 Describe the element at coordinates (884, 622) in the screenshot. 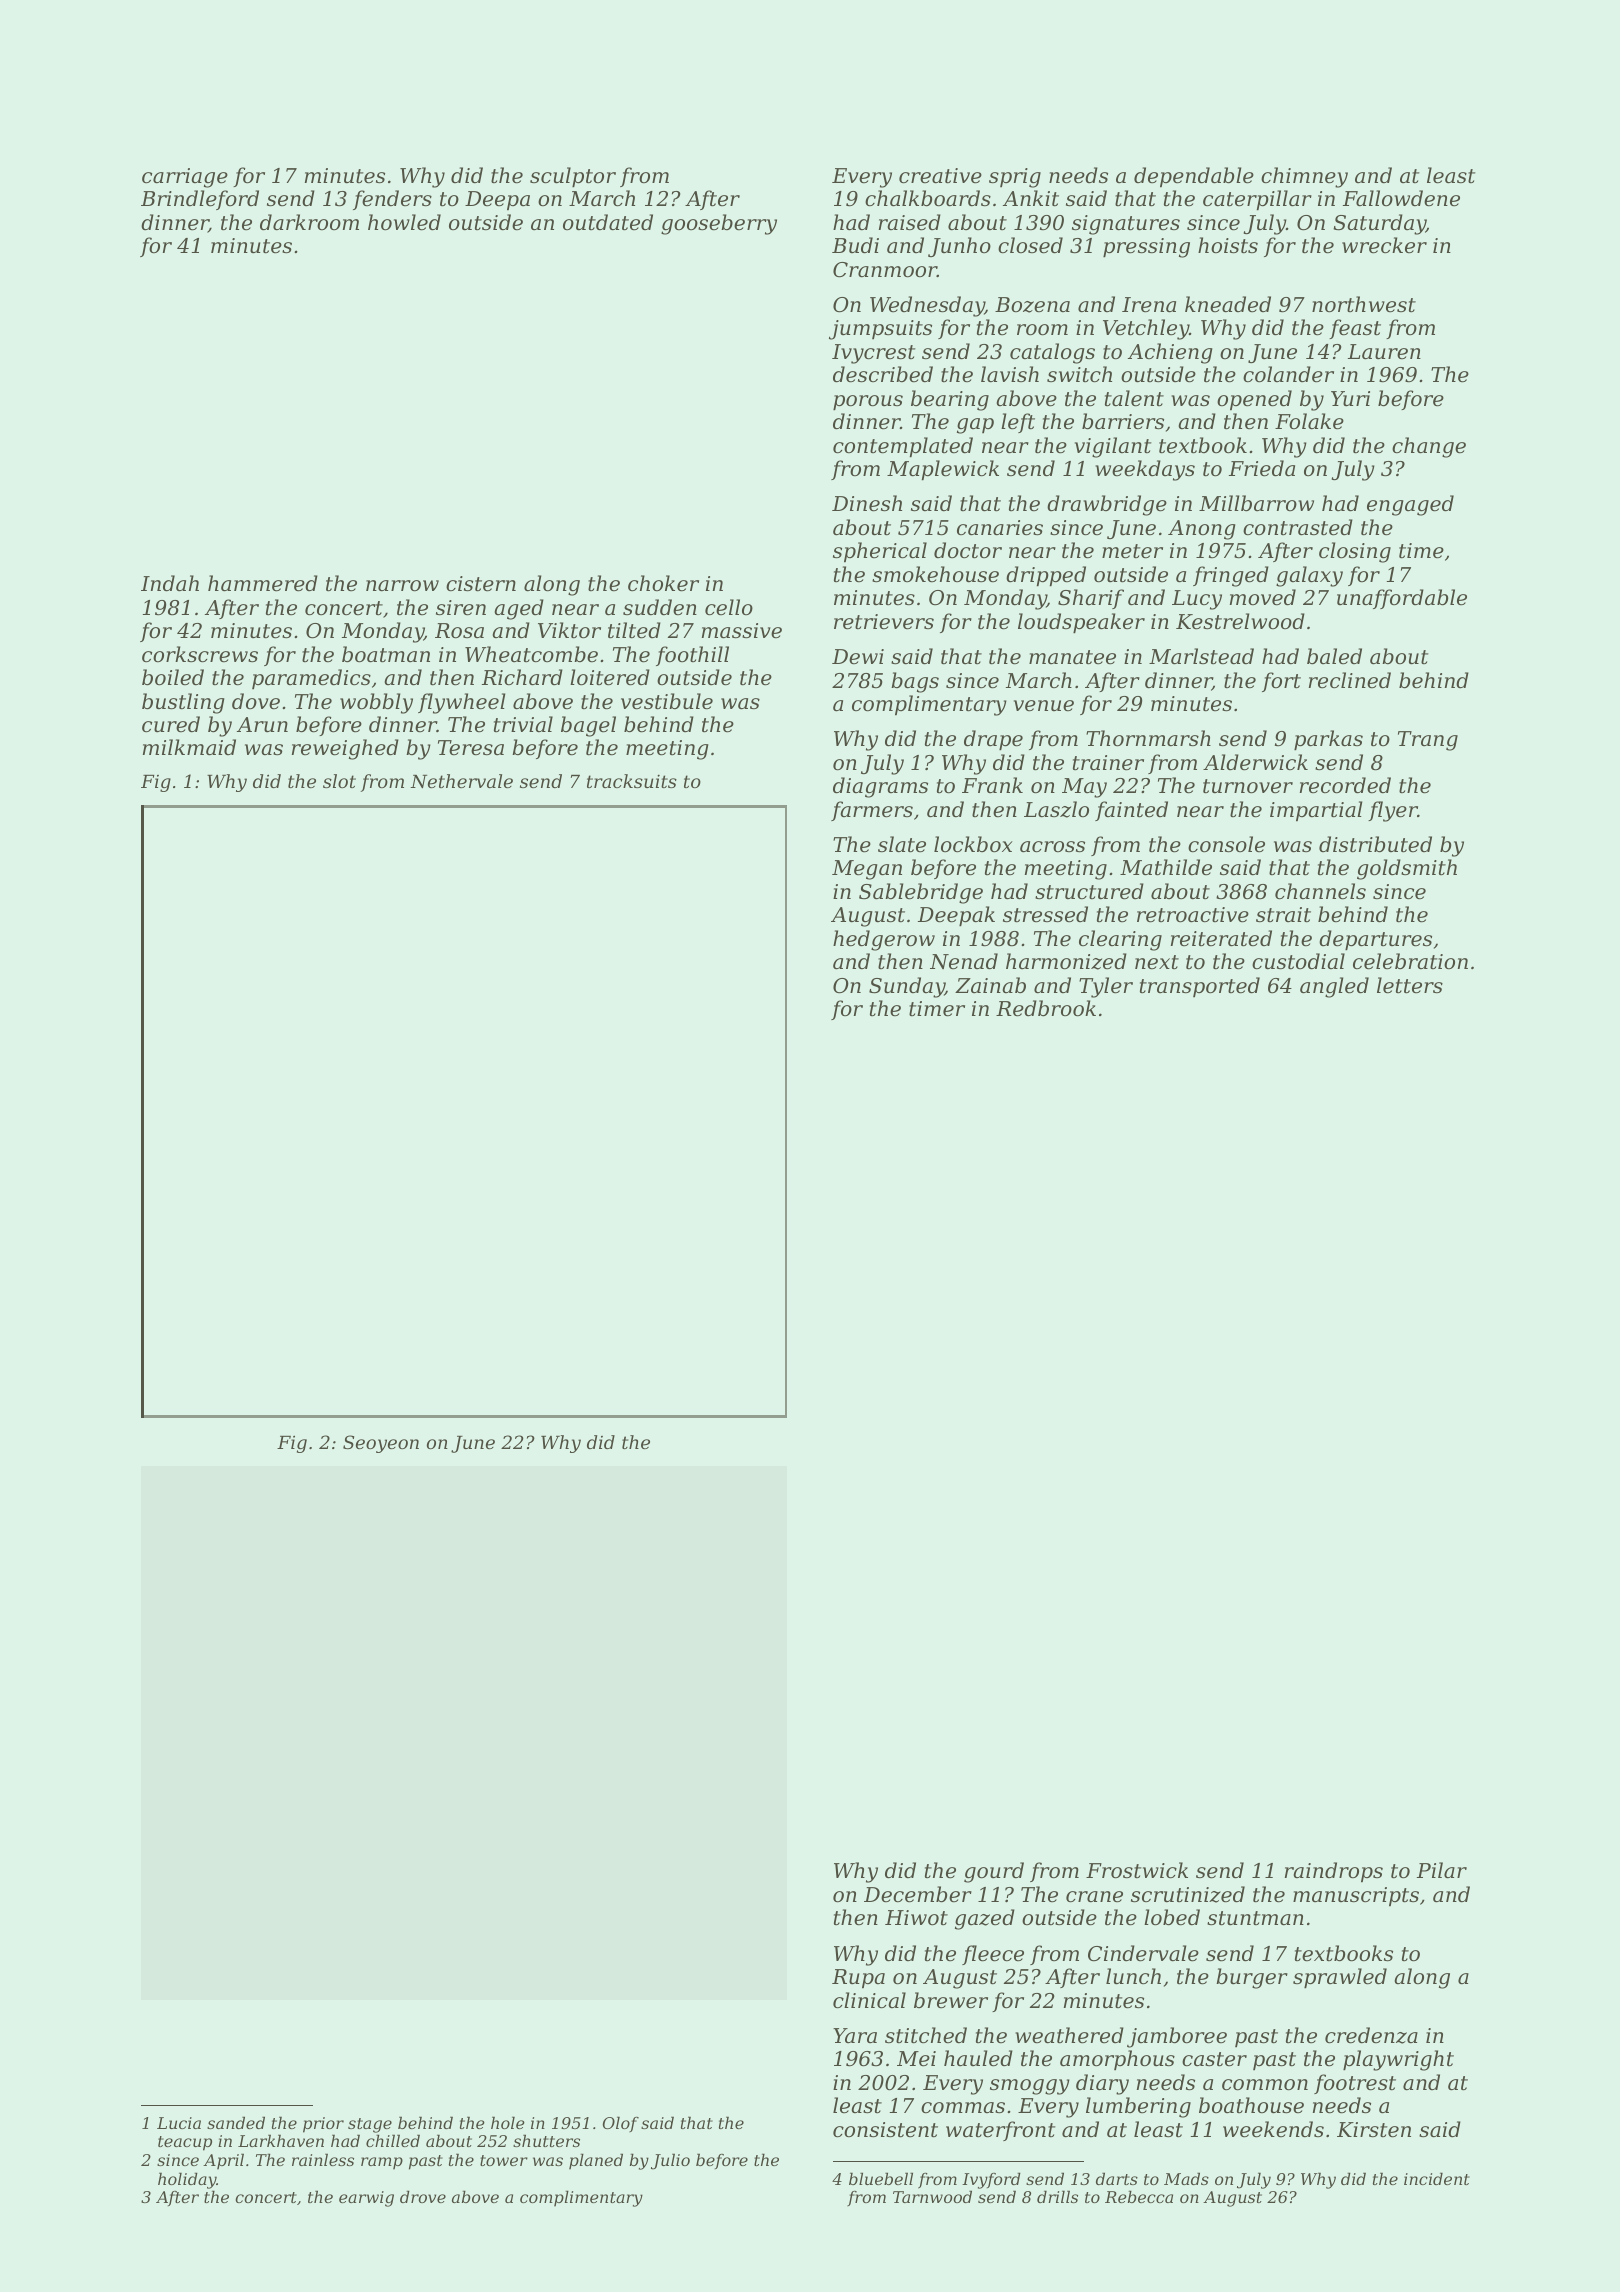

I see `retrievers` at that location.
